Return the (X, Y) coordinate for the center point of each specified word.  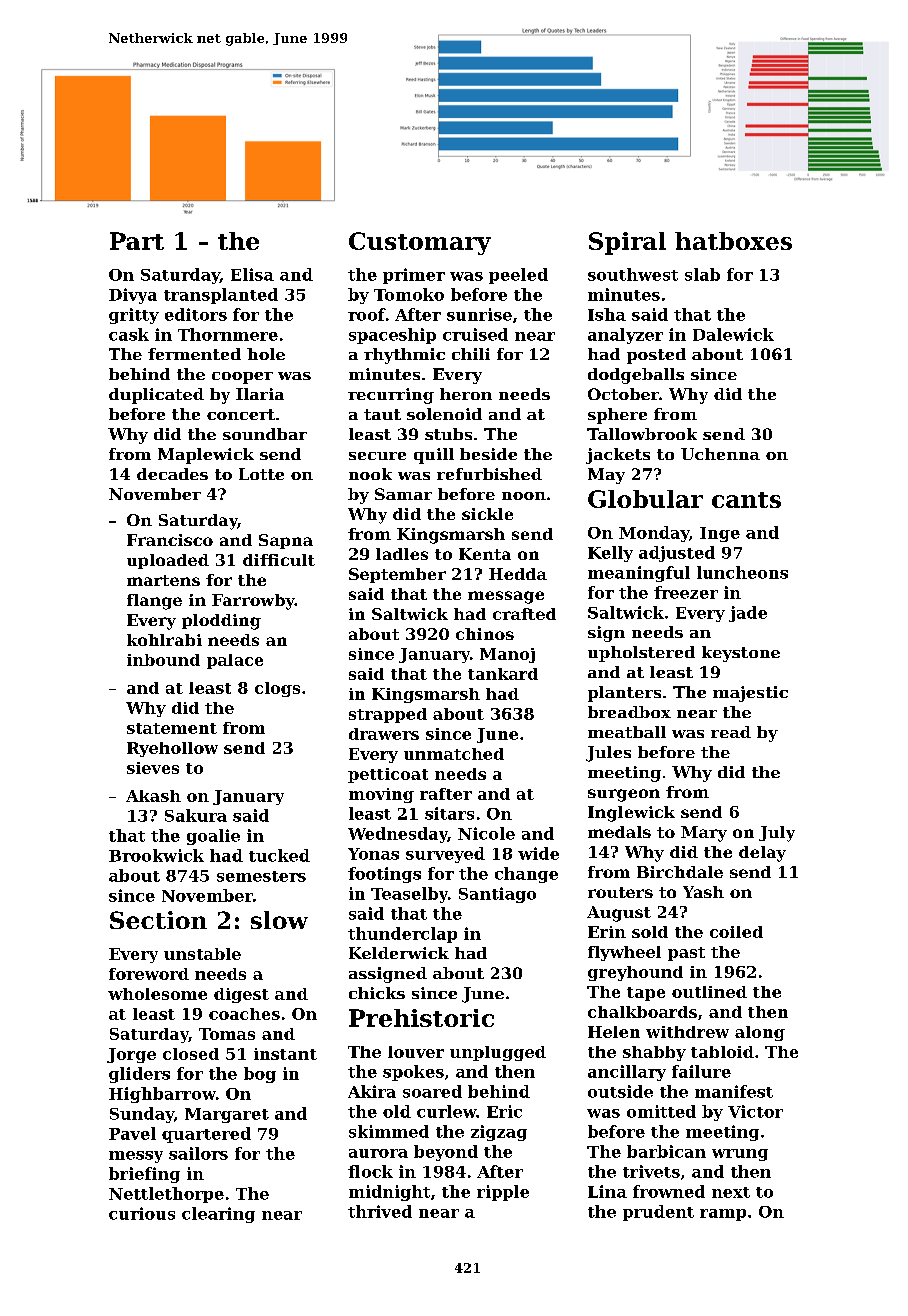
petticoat (388, 775)
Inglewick (631, 814)
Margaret (227, 1115)
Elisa (252, 274)
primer (414, 276)
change (526, 875)
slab (702, 274)
